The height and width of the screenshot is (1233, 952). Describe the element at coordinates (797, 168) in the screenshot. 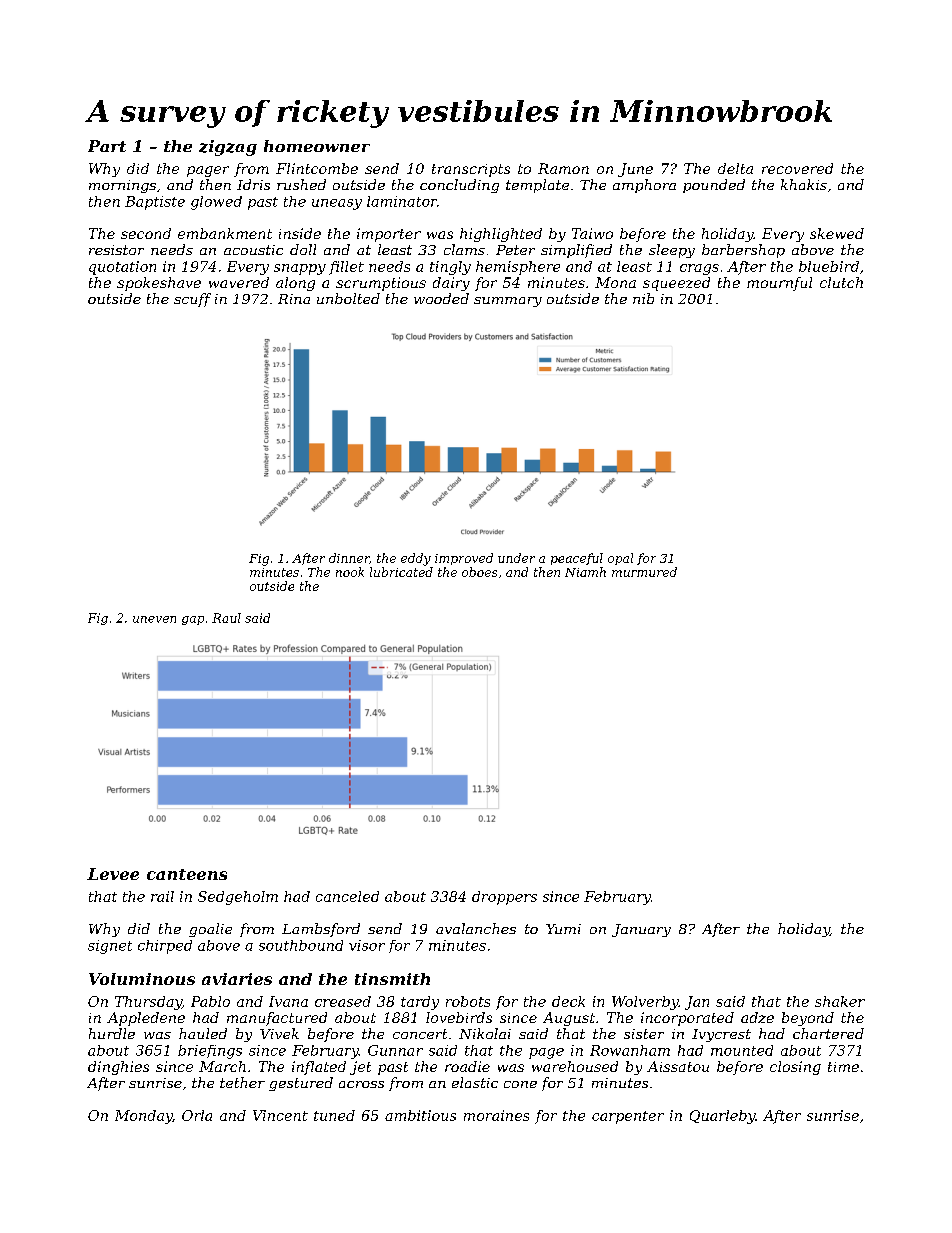

I see `recovered` at that location.
